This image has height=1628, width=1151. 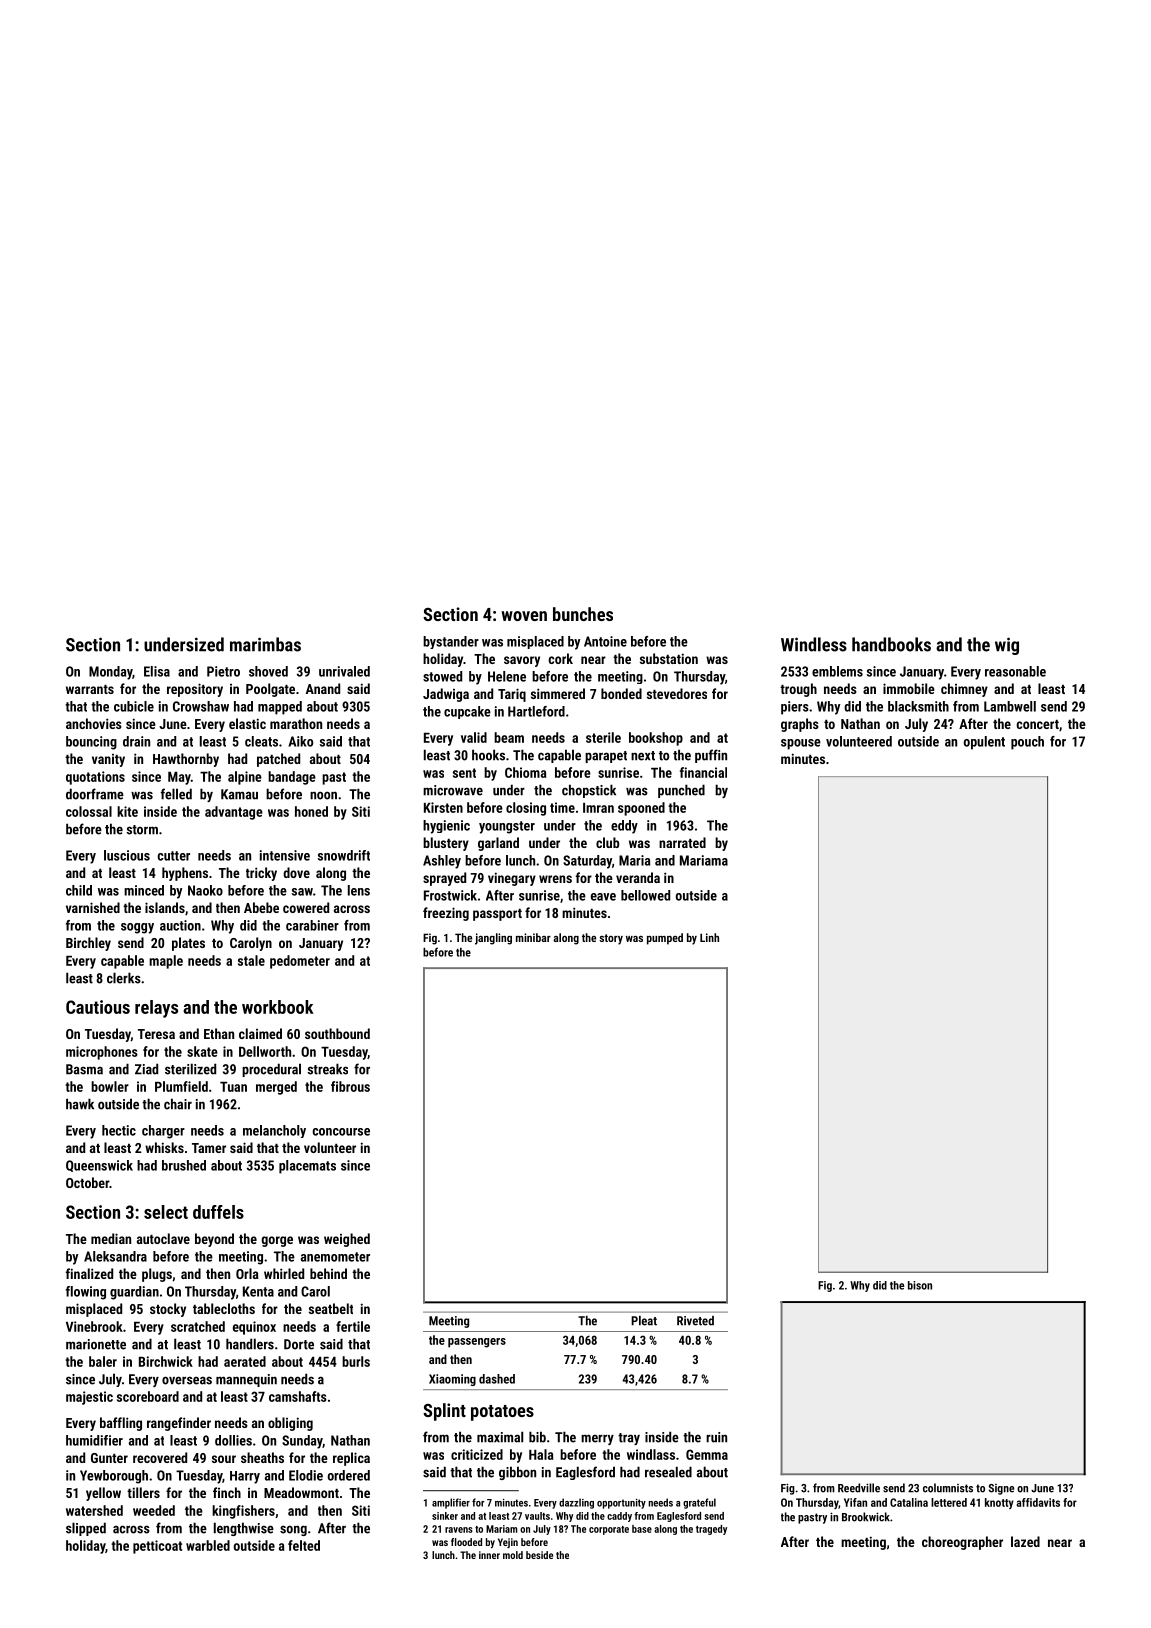 What do you see at coordinates (337, 1033) in the image?
I see `southbound` at bounding box center [337, 1033].
